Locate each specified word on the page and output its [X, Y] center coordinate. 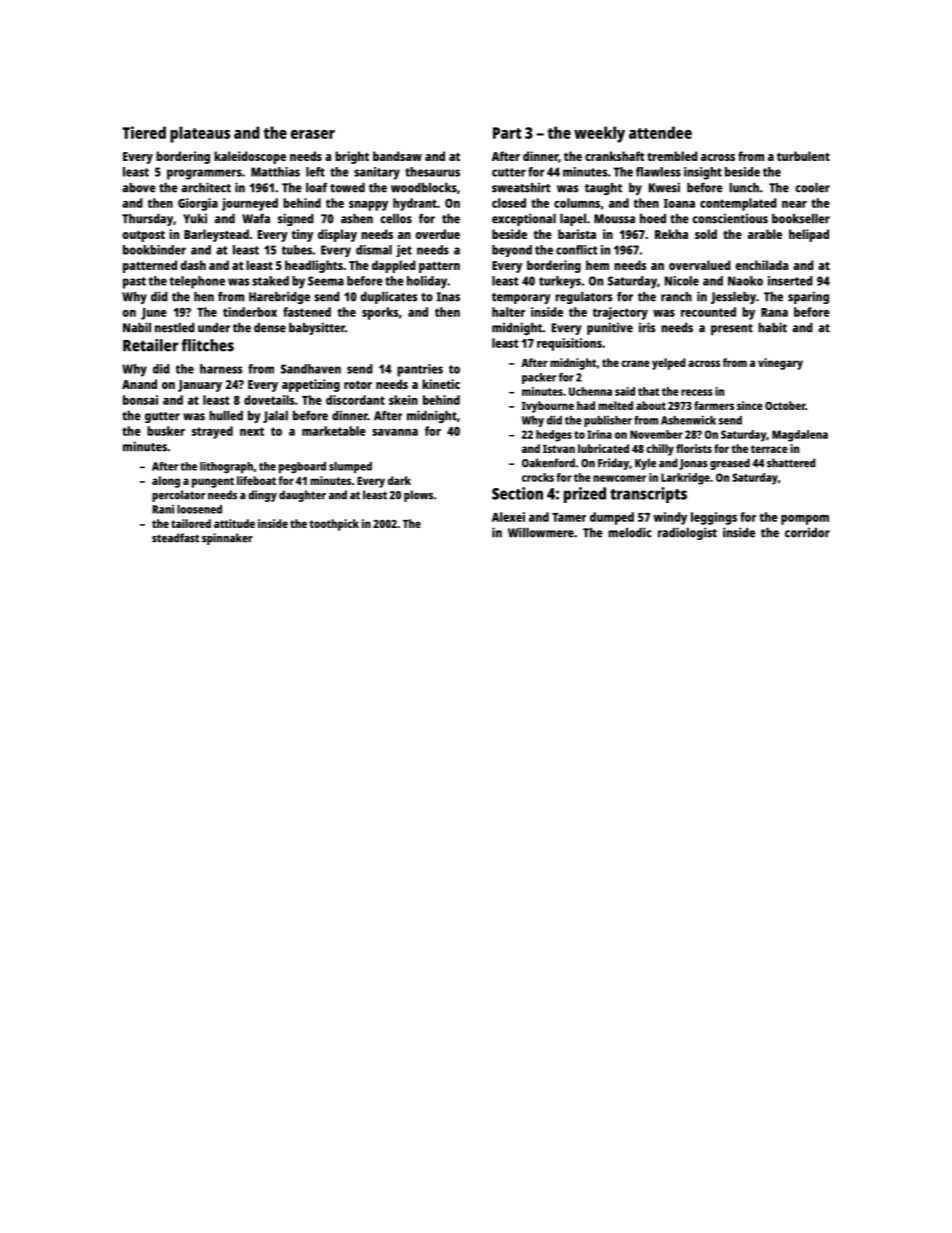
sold [706, 234]
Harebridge [279, 297]
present [732, 329]
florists [694, 448]
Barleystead [216, 235]
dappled [394, 266]
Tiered [144, 132]
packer [539, 378]
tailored [191, 523]
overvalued [700, 265]
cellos [396, 219]
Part [507, 133]
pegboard [302, 468]
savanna [395, 432]
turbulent [803, 156]
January [200, 386]
